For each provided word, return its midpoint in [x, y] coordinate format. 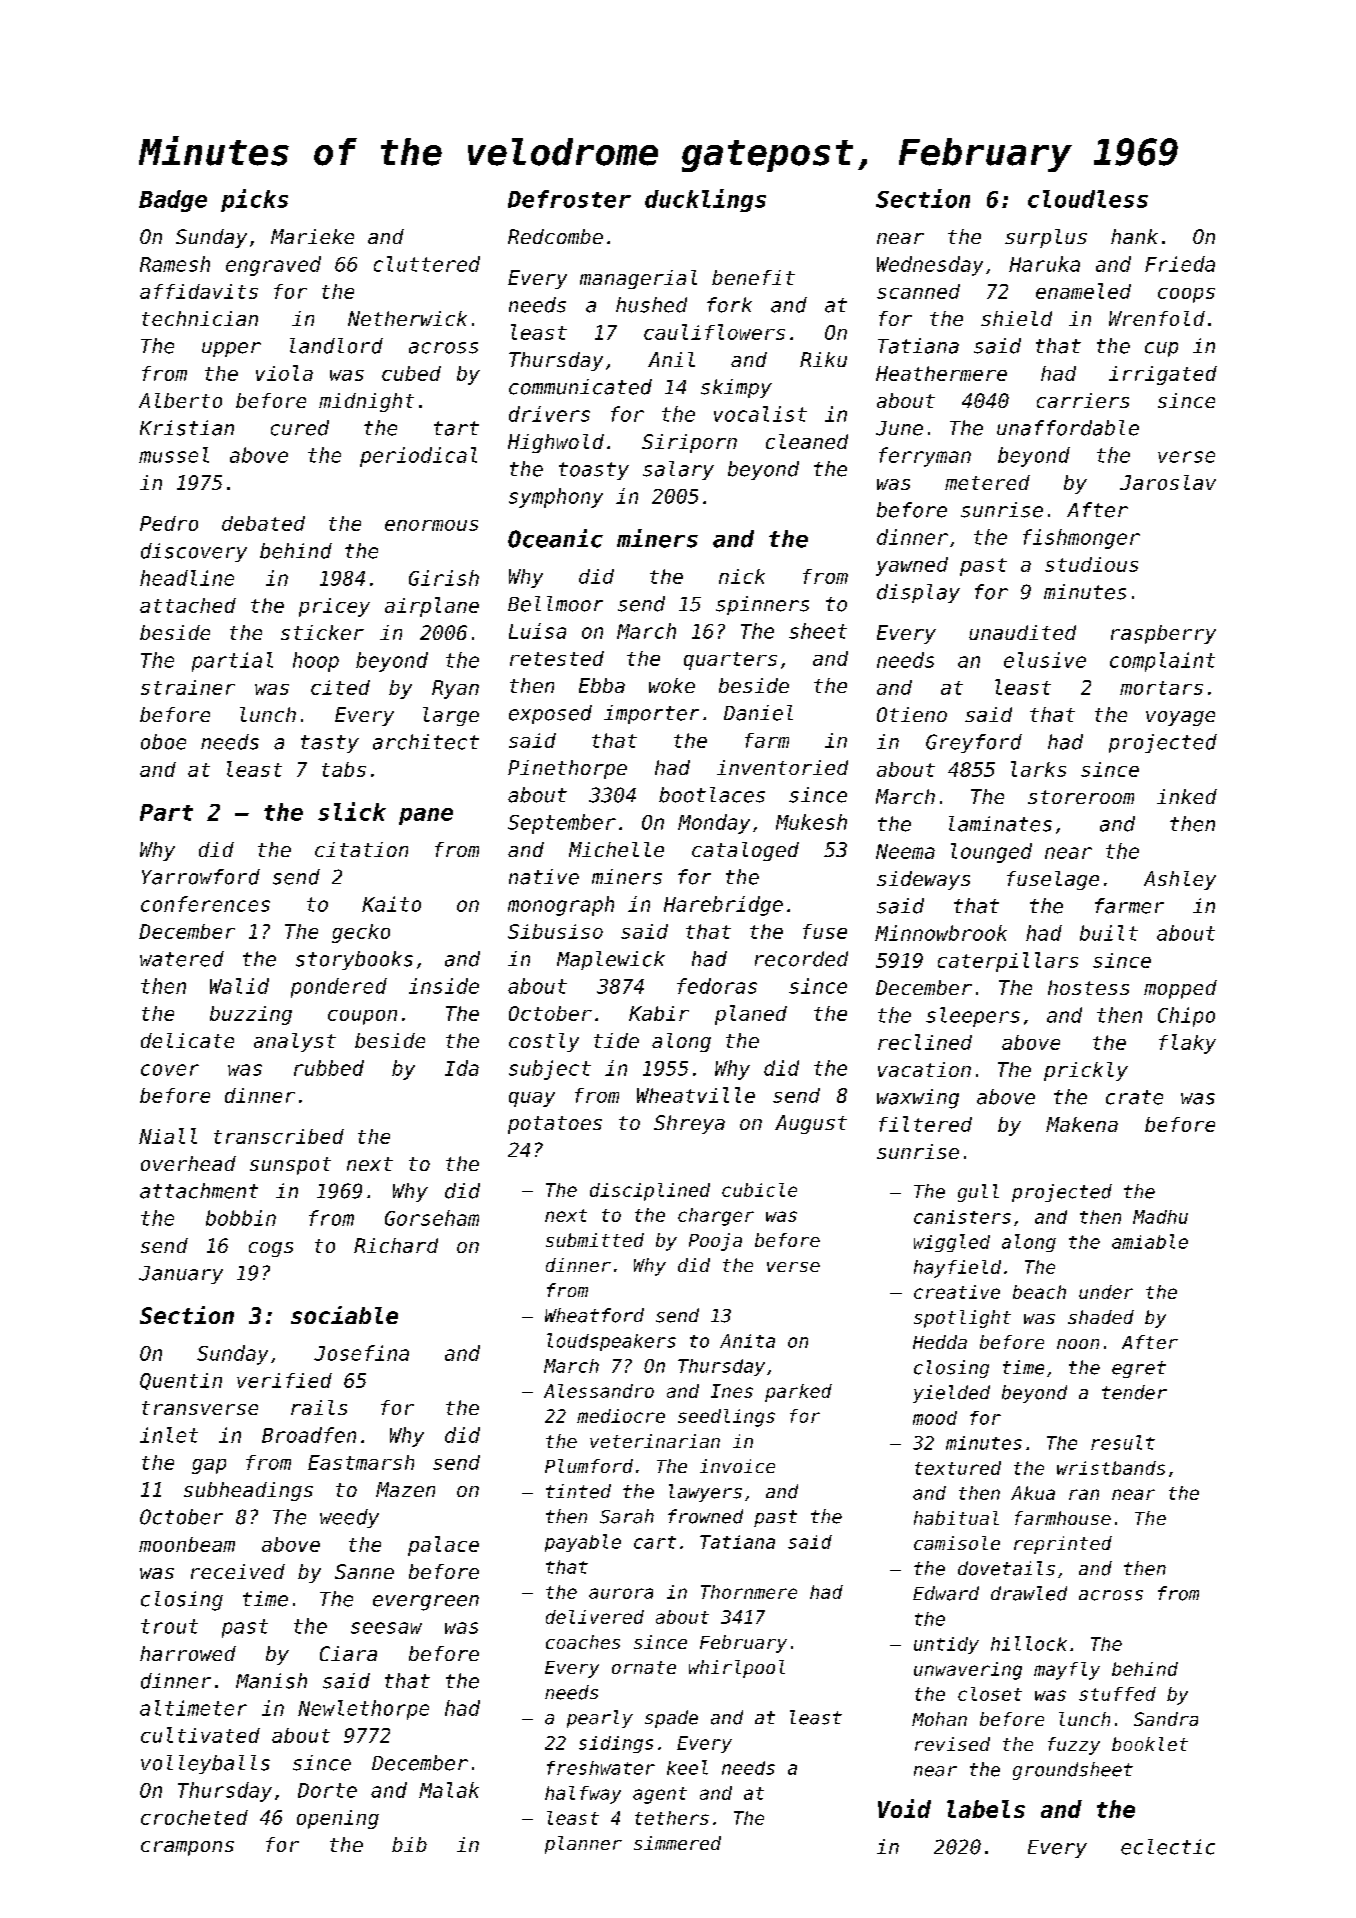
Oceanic [555, 538]
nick [742, 576]
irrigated [1163, 375]
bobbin [241, 1218]
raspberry [1163, 634]
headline [187, 578]
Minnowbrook [941, 933]
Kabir [659, 1013]
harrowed [188, 1653]
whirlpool [737, 1669]
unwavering [968, 1671]
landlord [336, 346]
